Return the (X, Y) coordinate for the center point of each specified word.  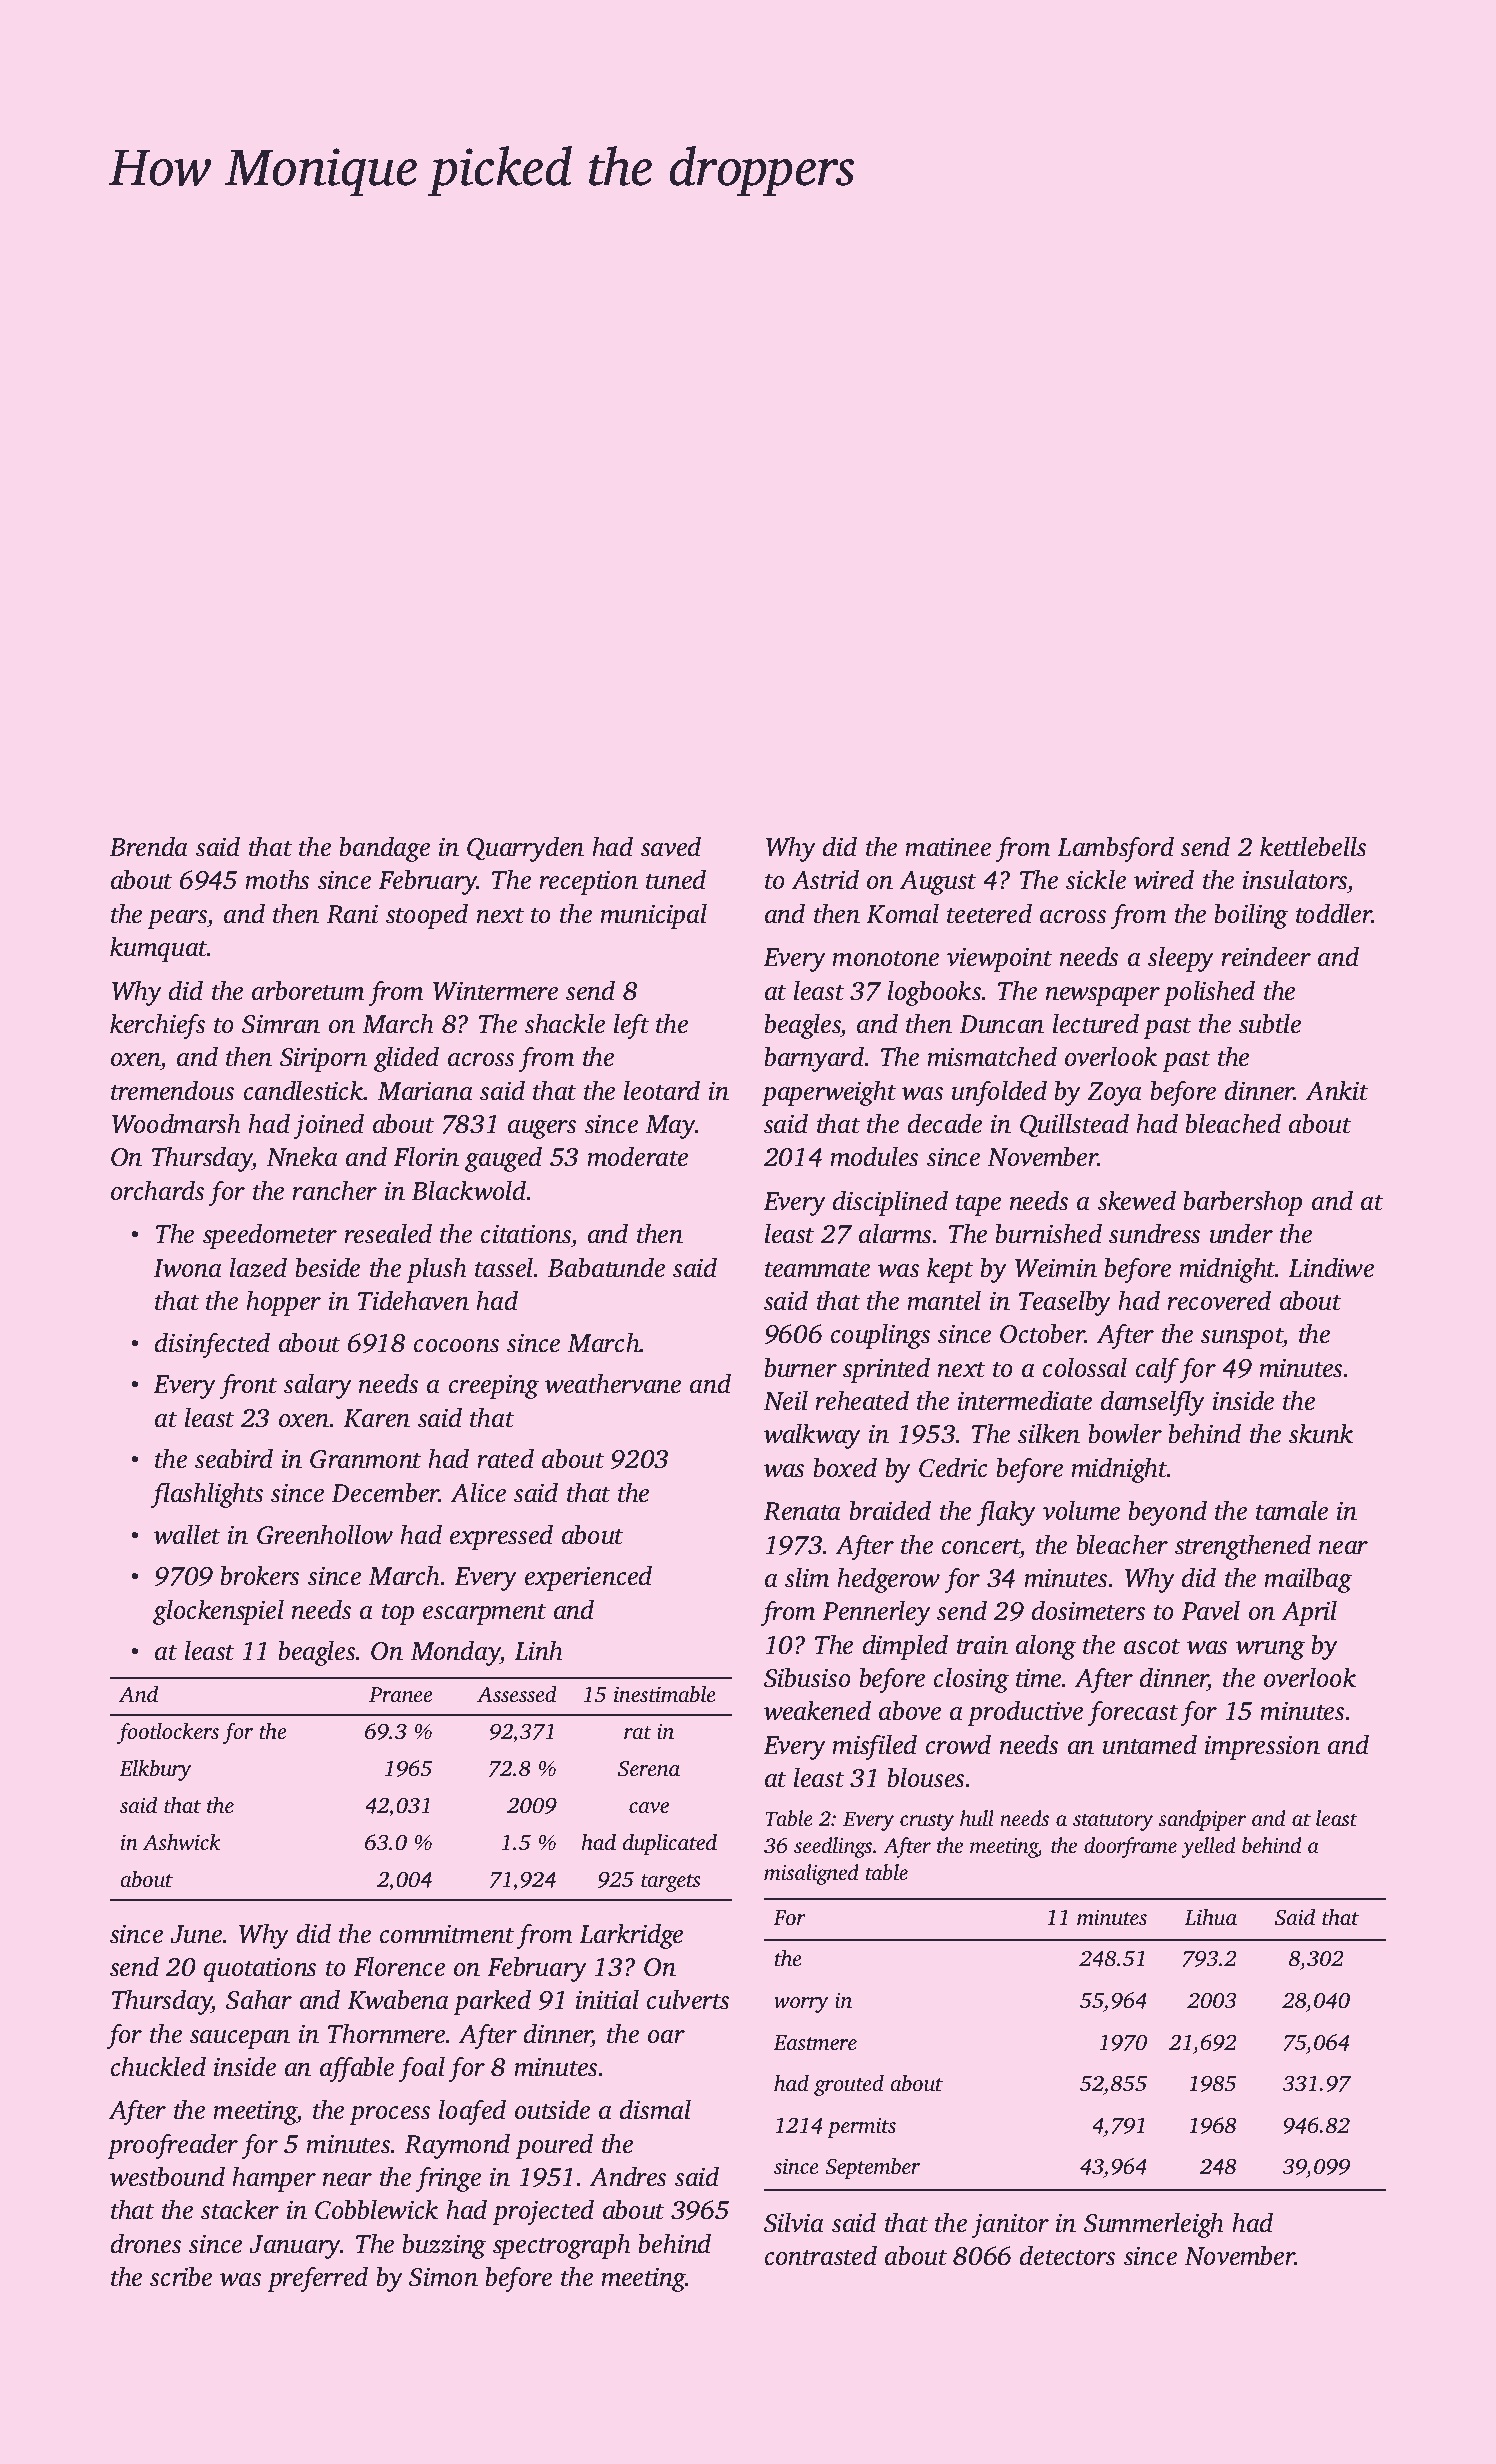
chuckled (158, 2066)
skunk (1321, 1433)
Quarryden (525, 849)
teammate (817, 1270)
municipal (653, 916)
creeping (494, 1387)
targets (671, 1883)
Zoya (1114, 1094)
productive (1025, 1713)
